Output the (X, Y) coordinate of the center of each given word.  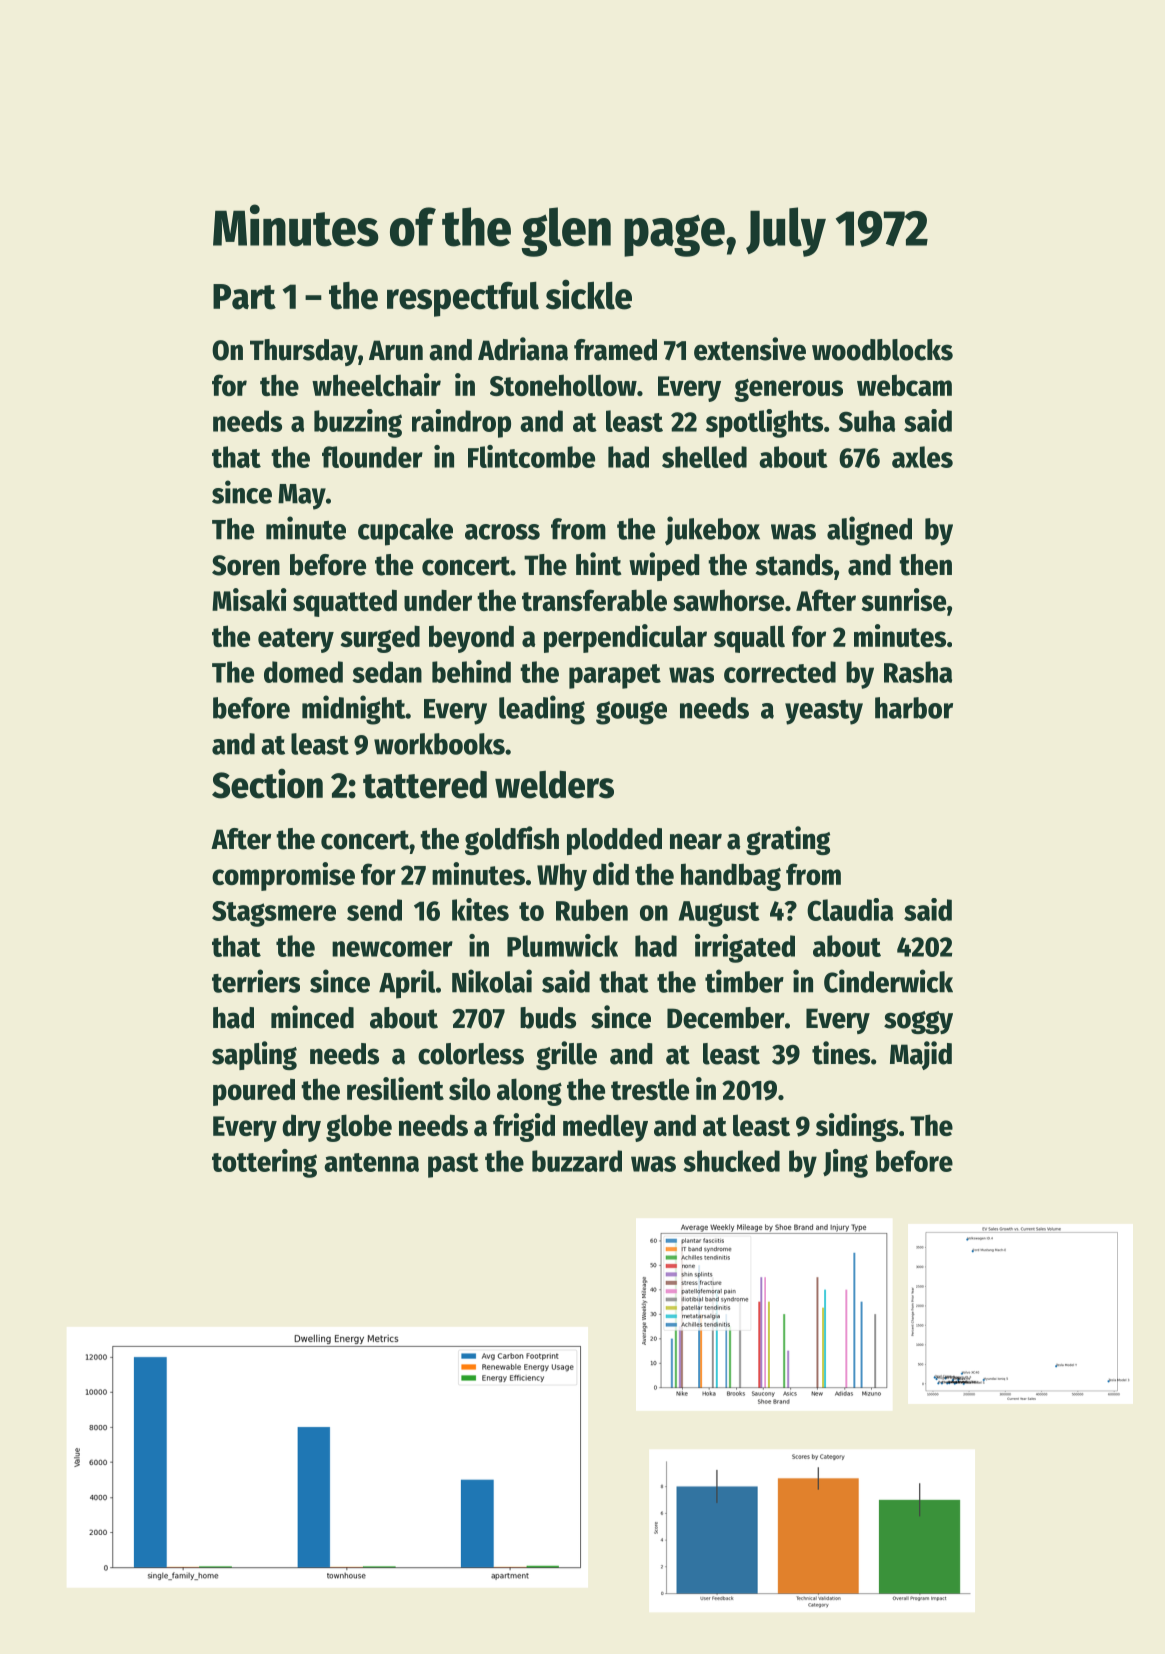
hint (599, 564)
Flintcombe (531, 456)
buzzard (577, 1161)
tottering (264, 1163)
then (925, 565)
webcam (904, 385)
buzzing (358, 423)
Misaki (249, 599)
